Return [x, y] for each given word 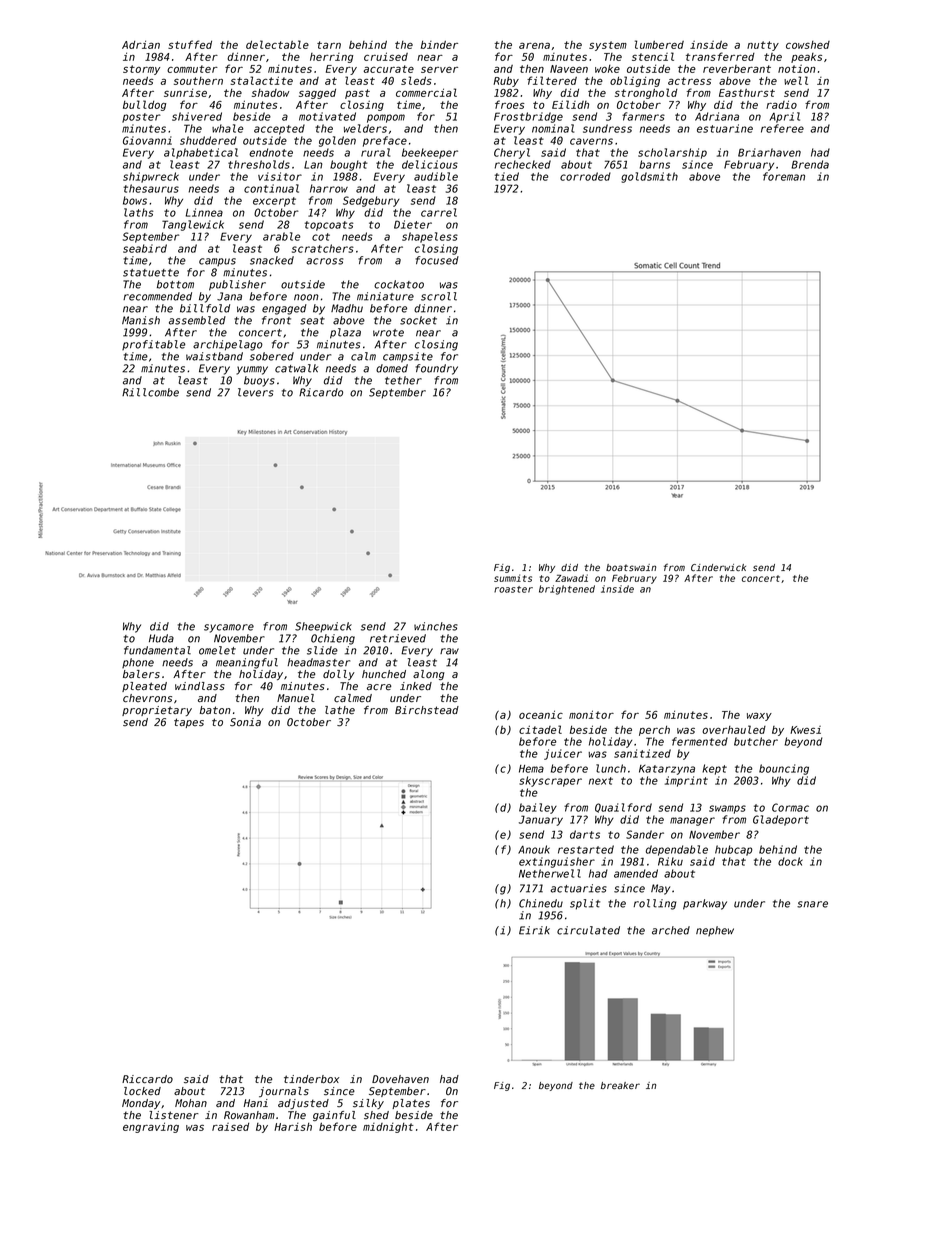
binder [439, 45]
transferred [720, 56]
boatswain [631, 567]
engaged [284, 309]
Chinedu [541, 903]
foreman [784, 176]
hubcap [734, 850]
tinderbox [311, 1079]
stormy [141, 70]
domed [392, 368]
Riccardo [147, 1079]
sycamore [229, 628]
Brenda [810, 164]
